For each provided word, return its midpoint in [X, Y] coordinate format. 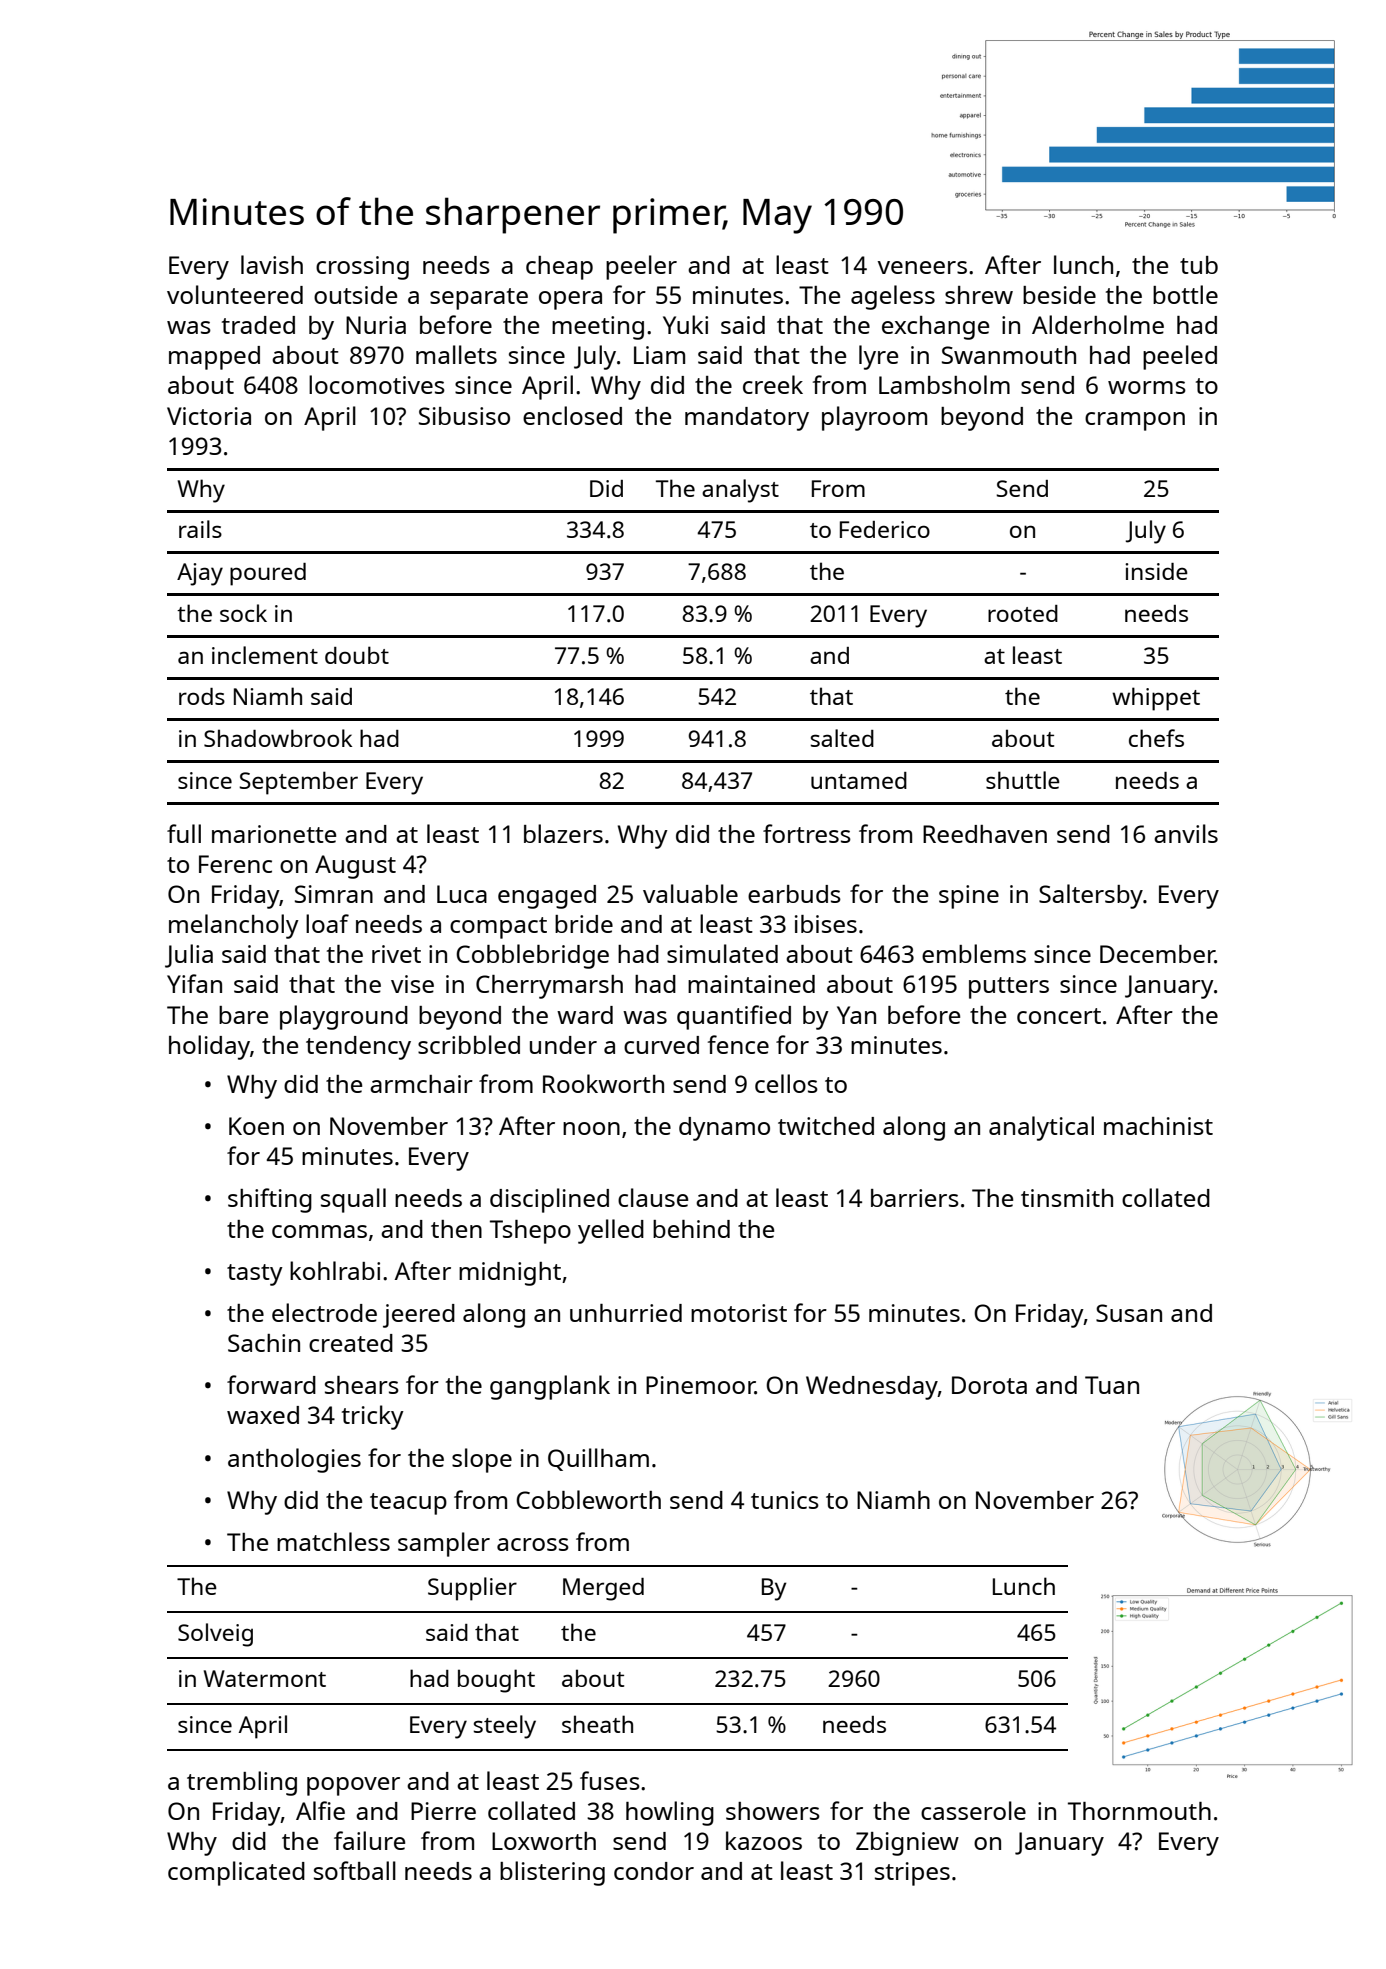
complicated [236, 1873]
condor [654, 1871]
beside [1059, 295]
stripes [912, 1874]
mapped [214, 358]
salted [842, 738]
